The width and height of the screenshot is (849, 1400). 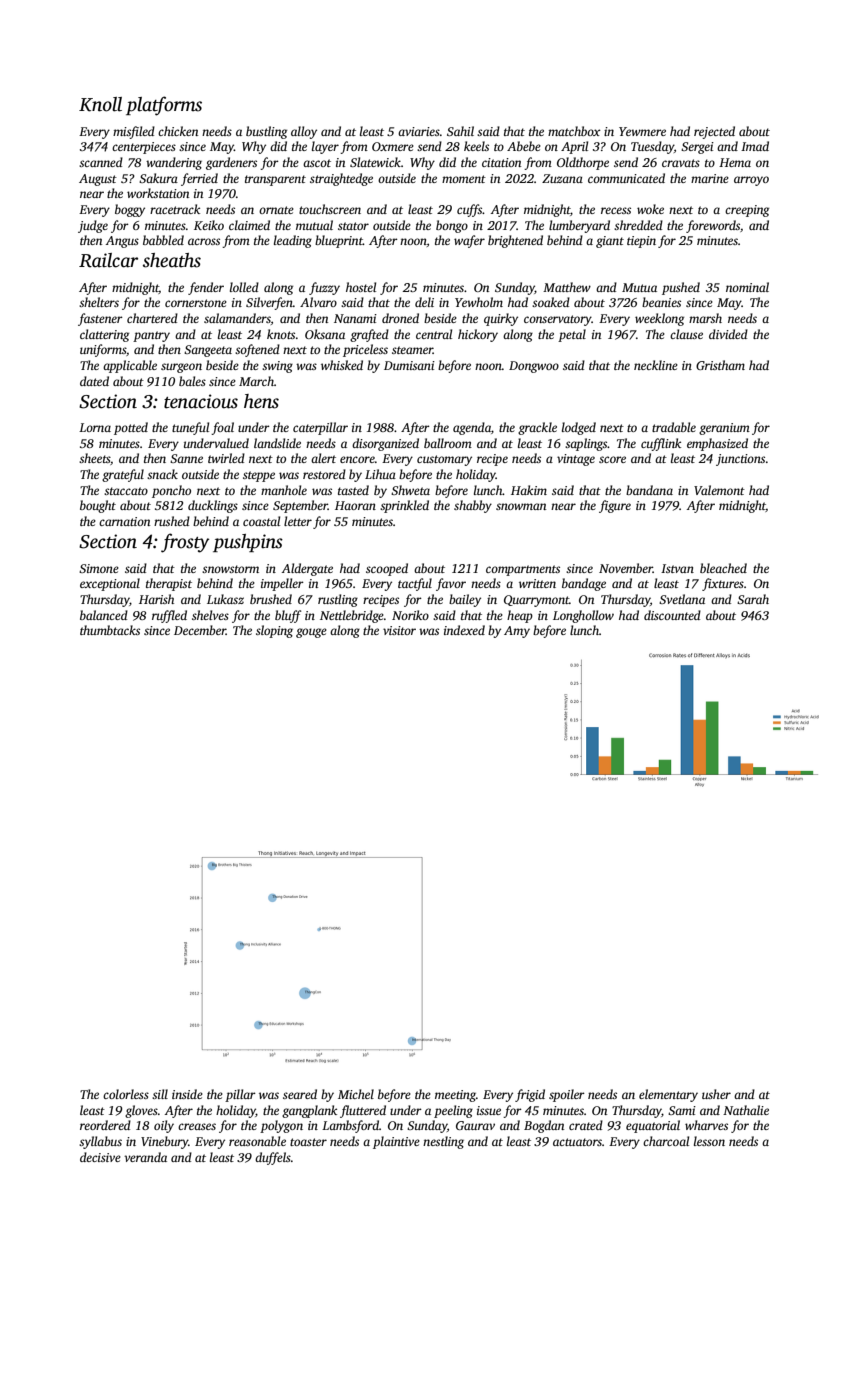 I want to click on Yewmere, so click(x=642, y=131).
